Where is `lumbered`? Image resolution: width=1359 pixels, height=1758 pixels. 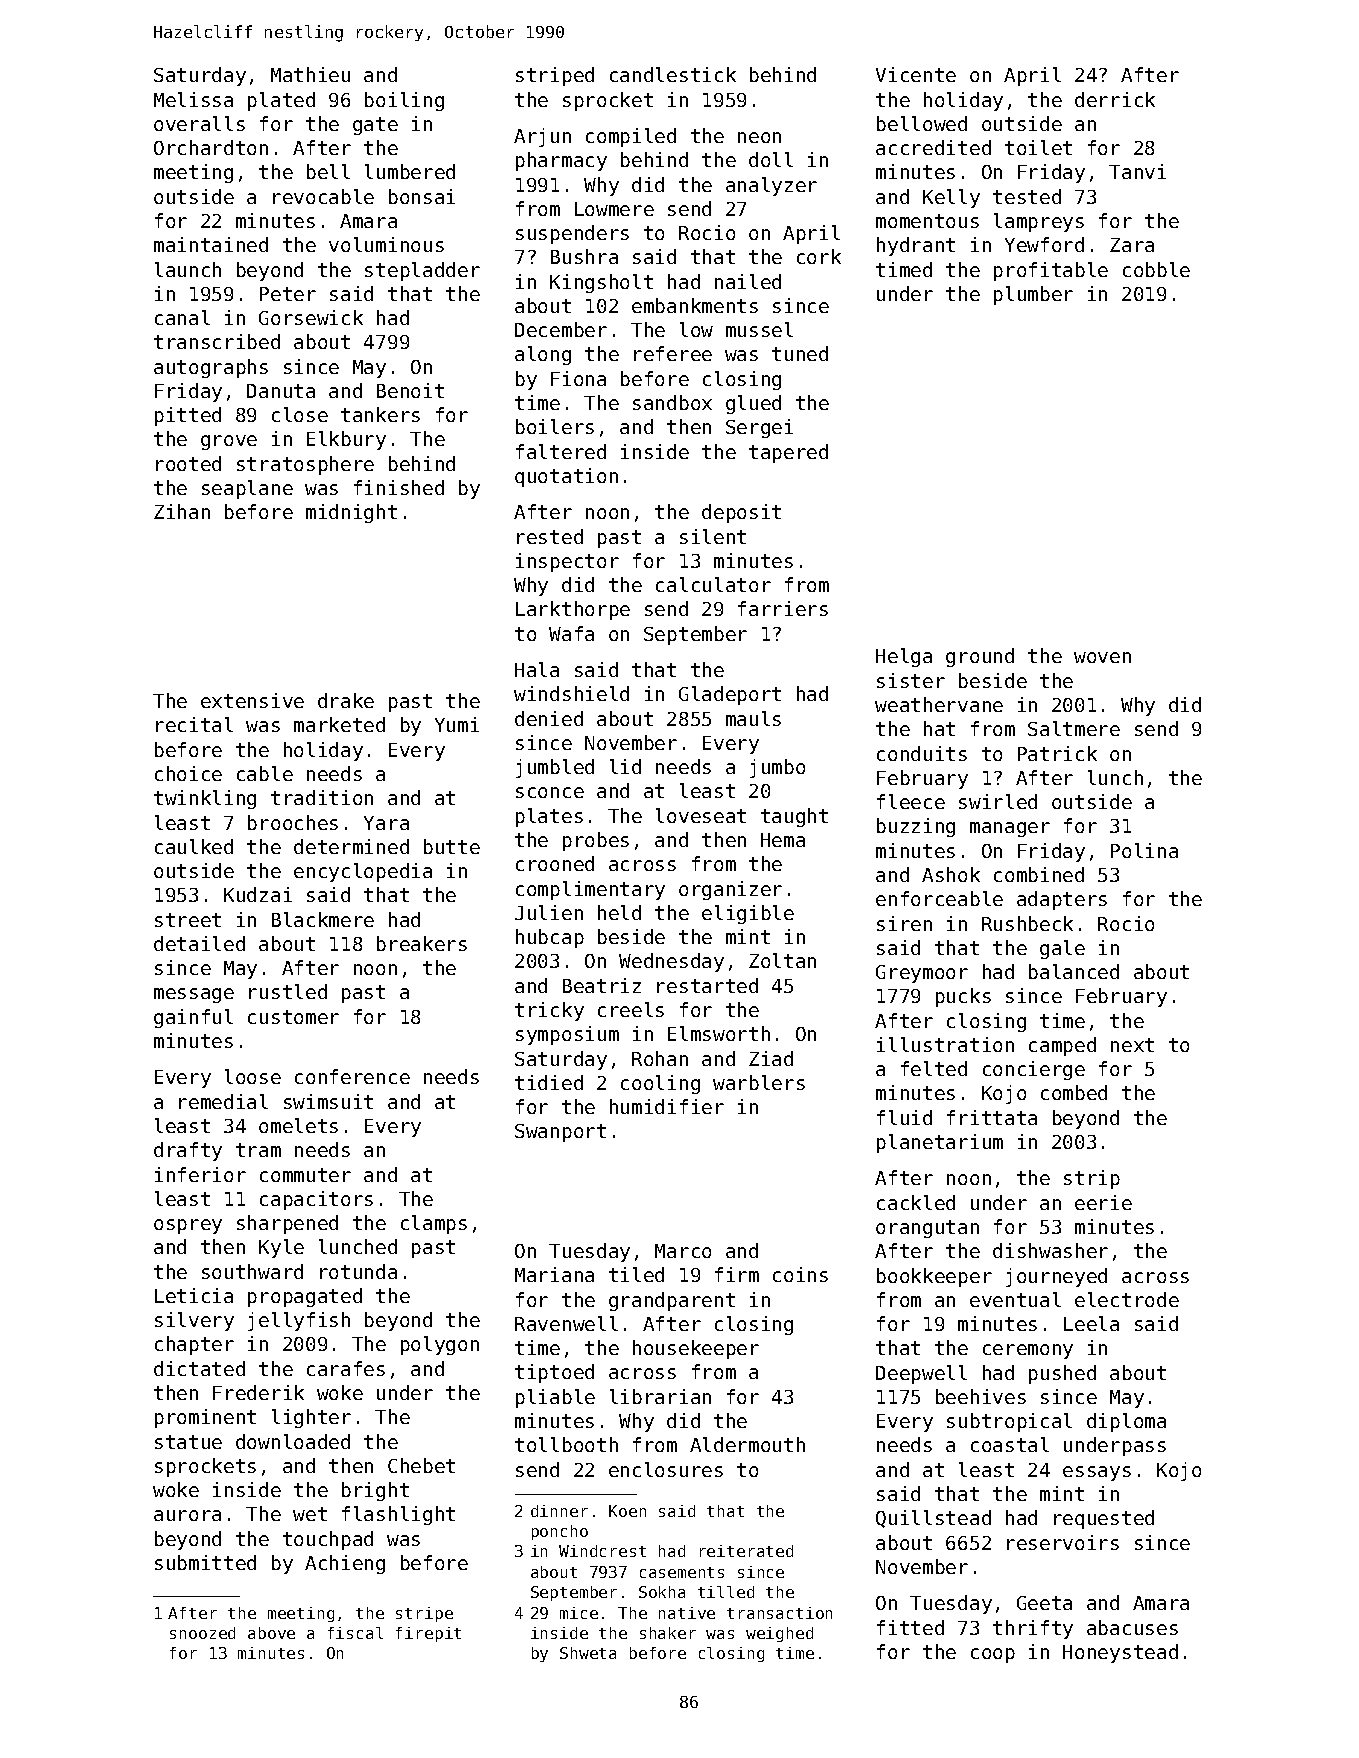
lumbered is located at coordinates (410, 171).
